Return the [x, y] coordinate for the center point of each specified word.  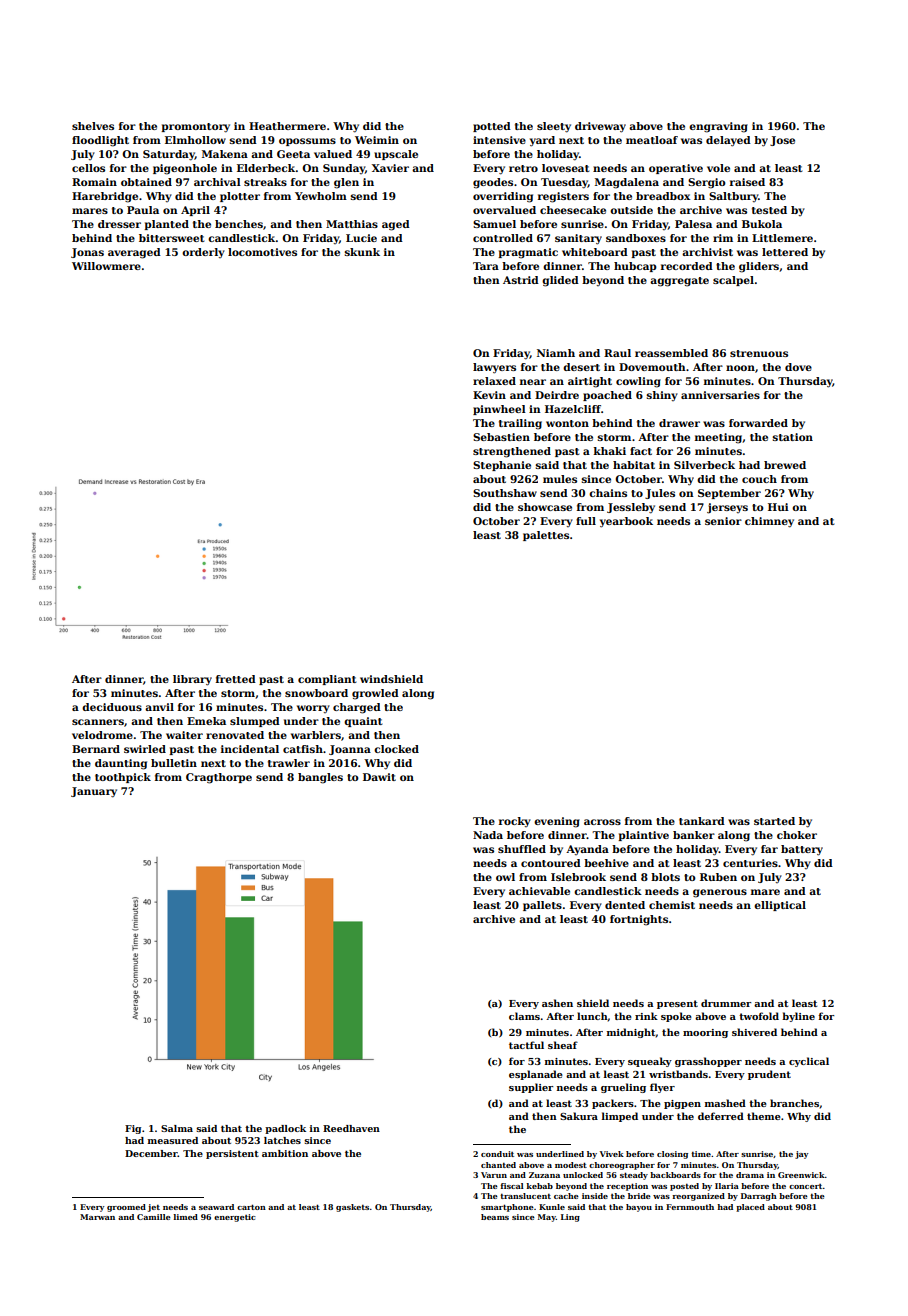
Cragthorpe [219, 778]
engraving [718, 127]
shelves [93, 126]
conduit [497, 1154]
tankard [702, 821]
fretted [236, 679]
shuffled [522, 849]
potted [492, 127]
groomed [126, 1208]
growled [375, 694]
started [774, 821]
